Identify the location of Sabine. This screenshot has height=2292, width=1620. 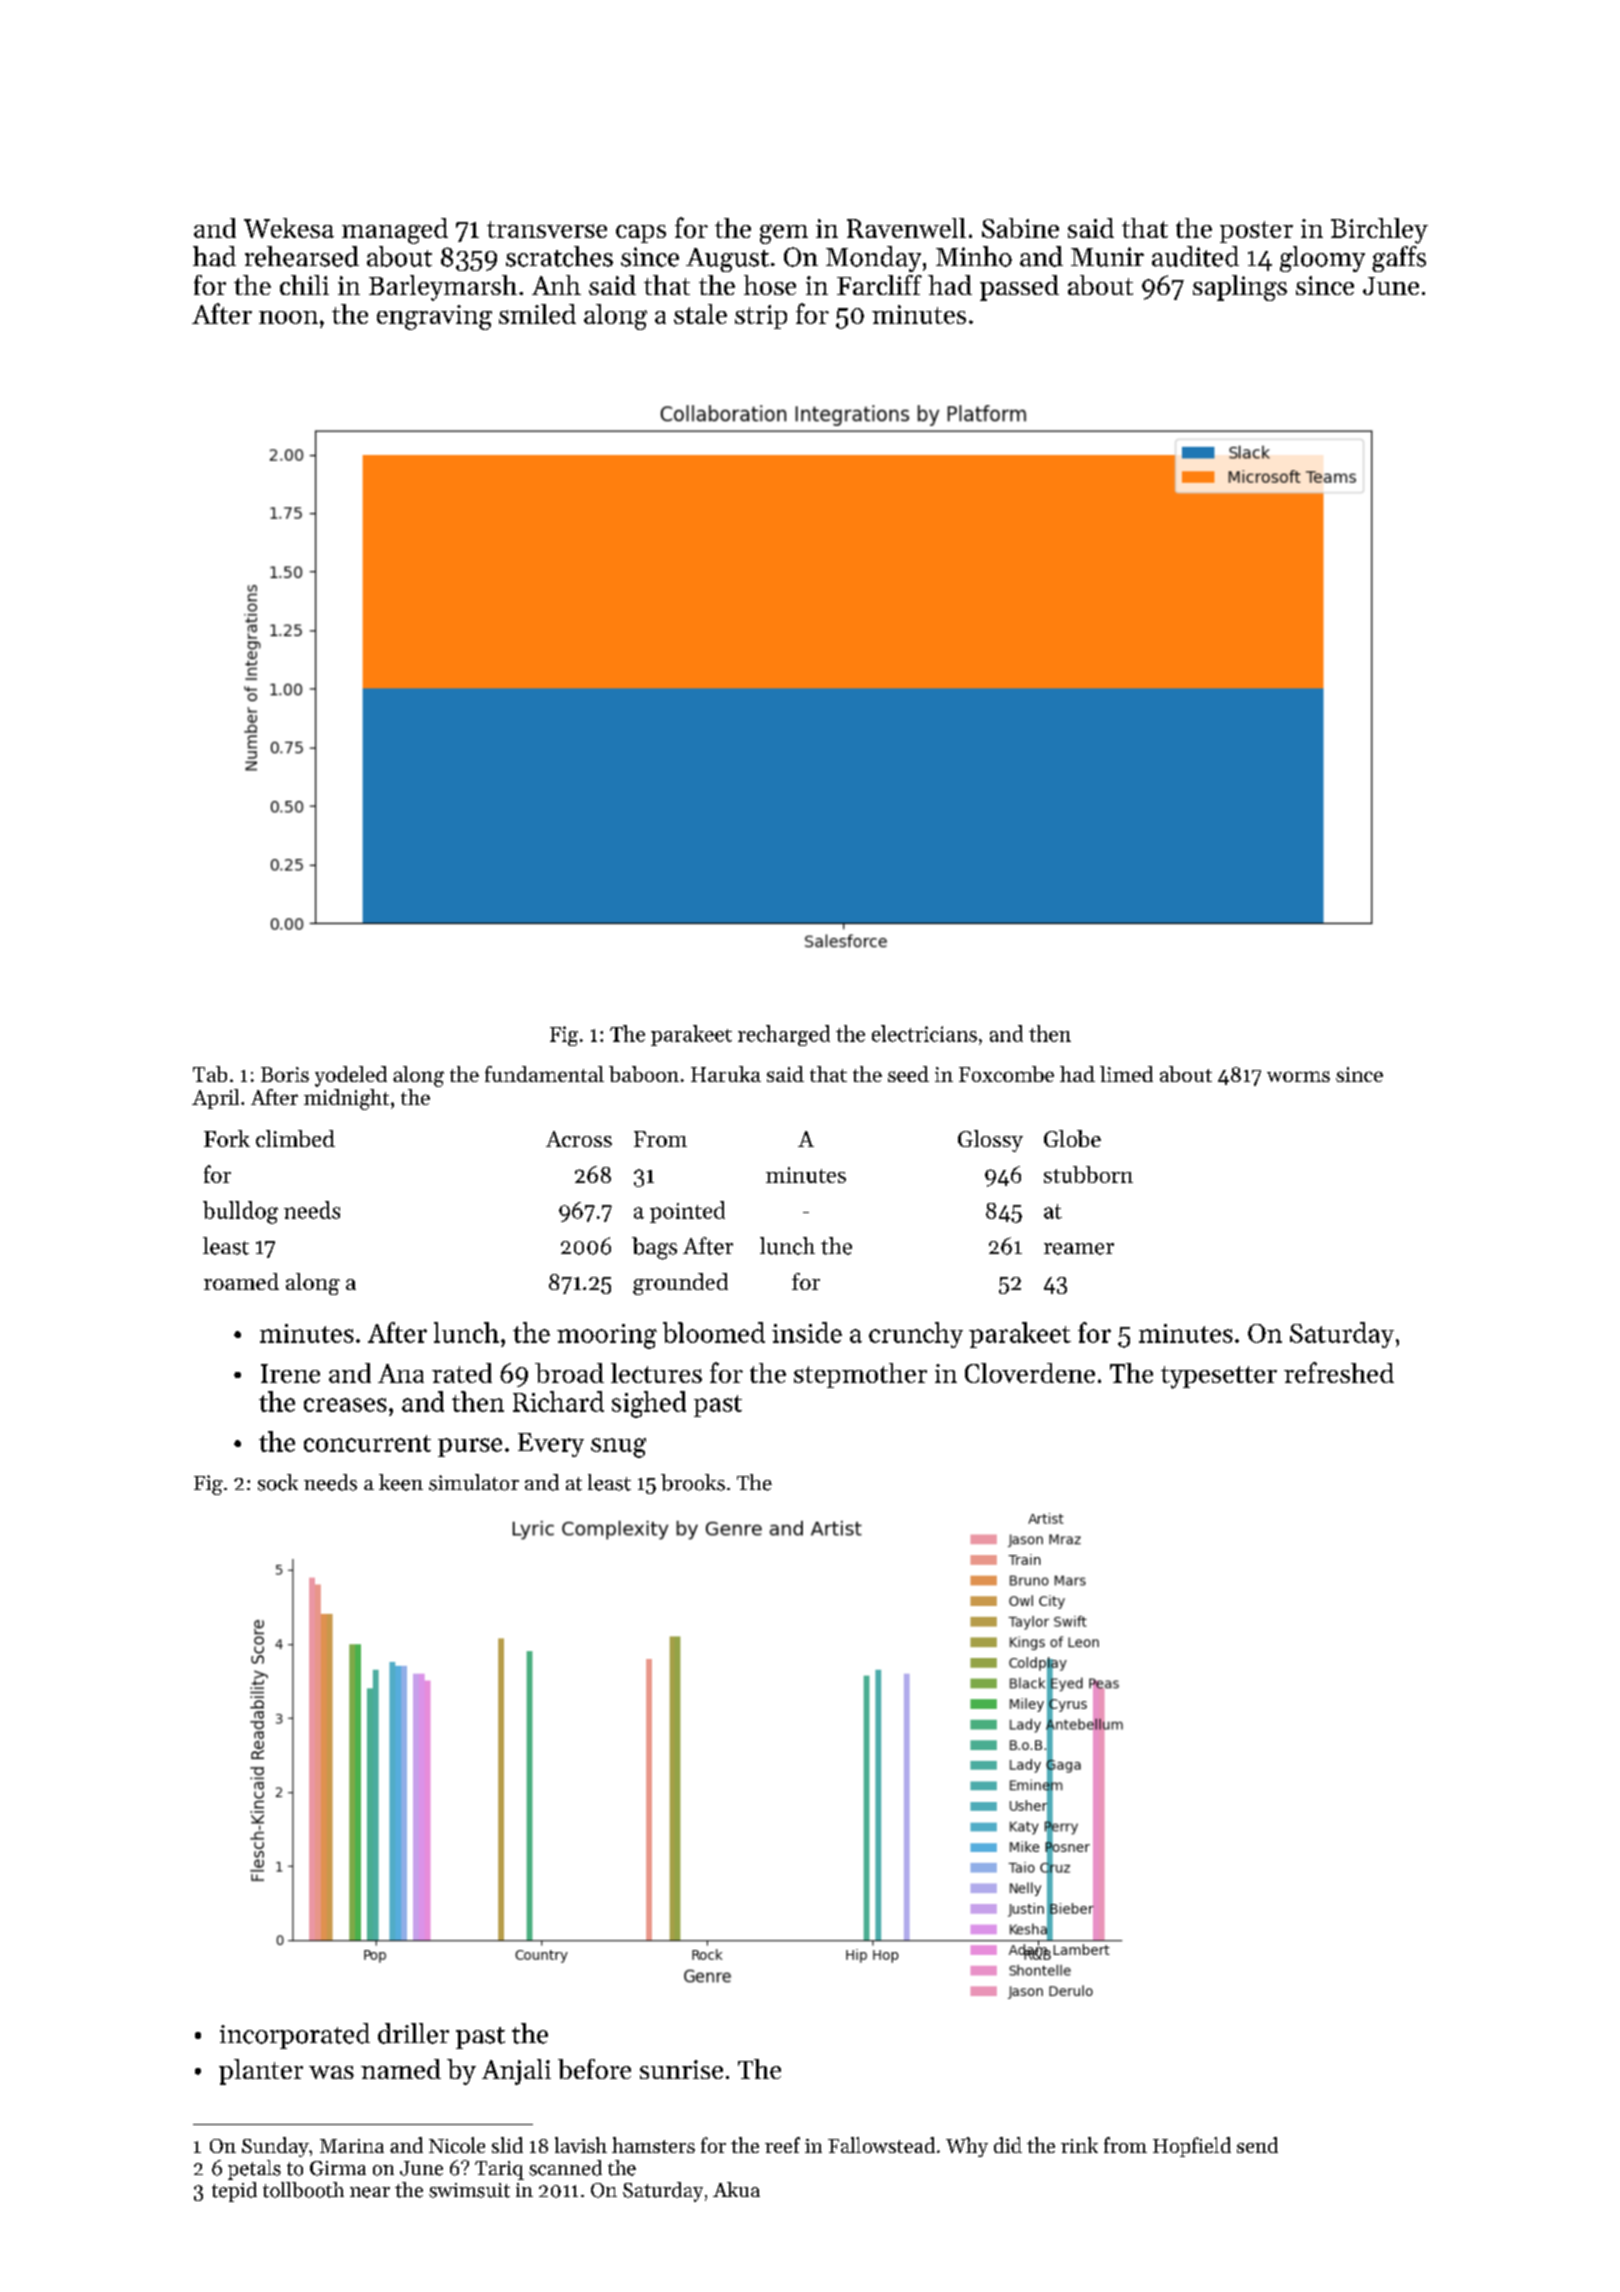
(1020, 228).
